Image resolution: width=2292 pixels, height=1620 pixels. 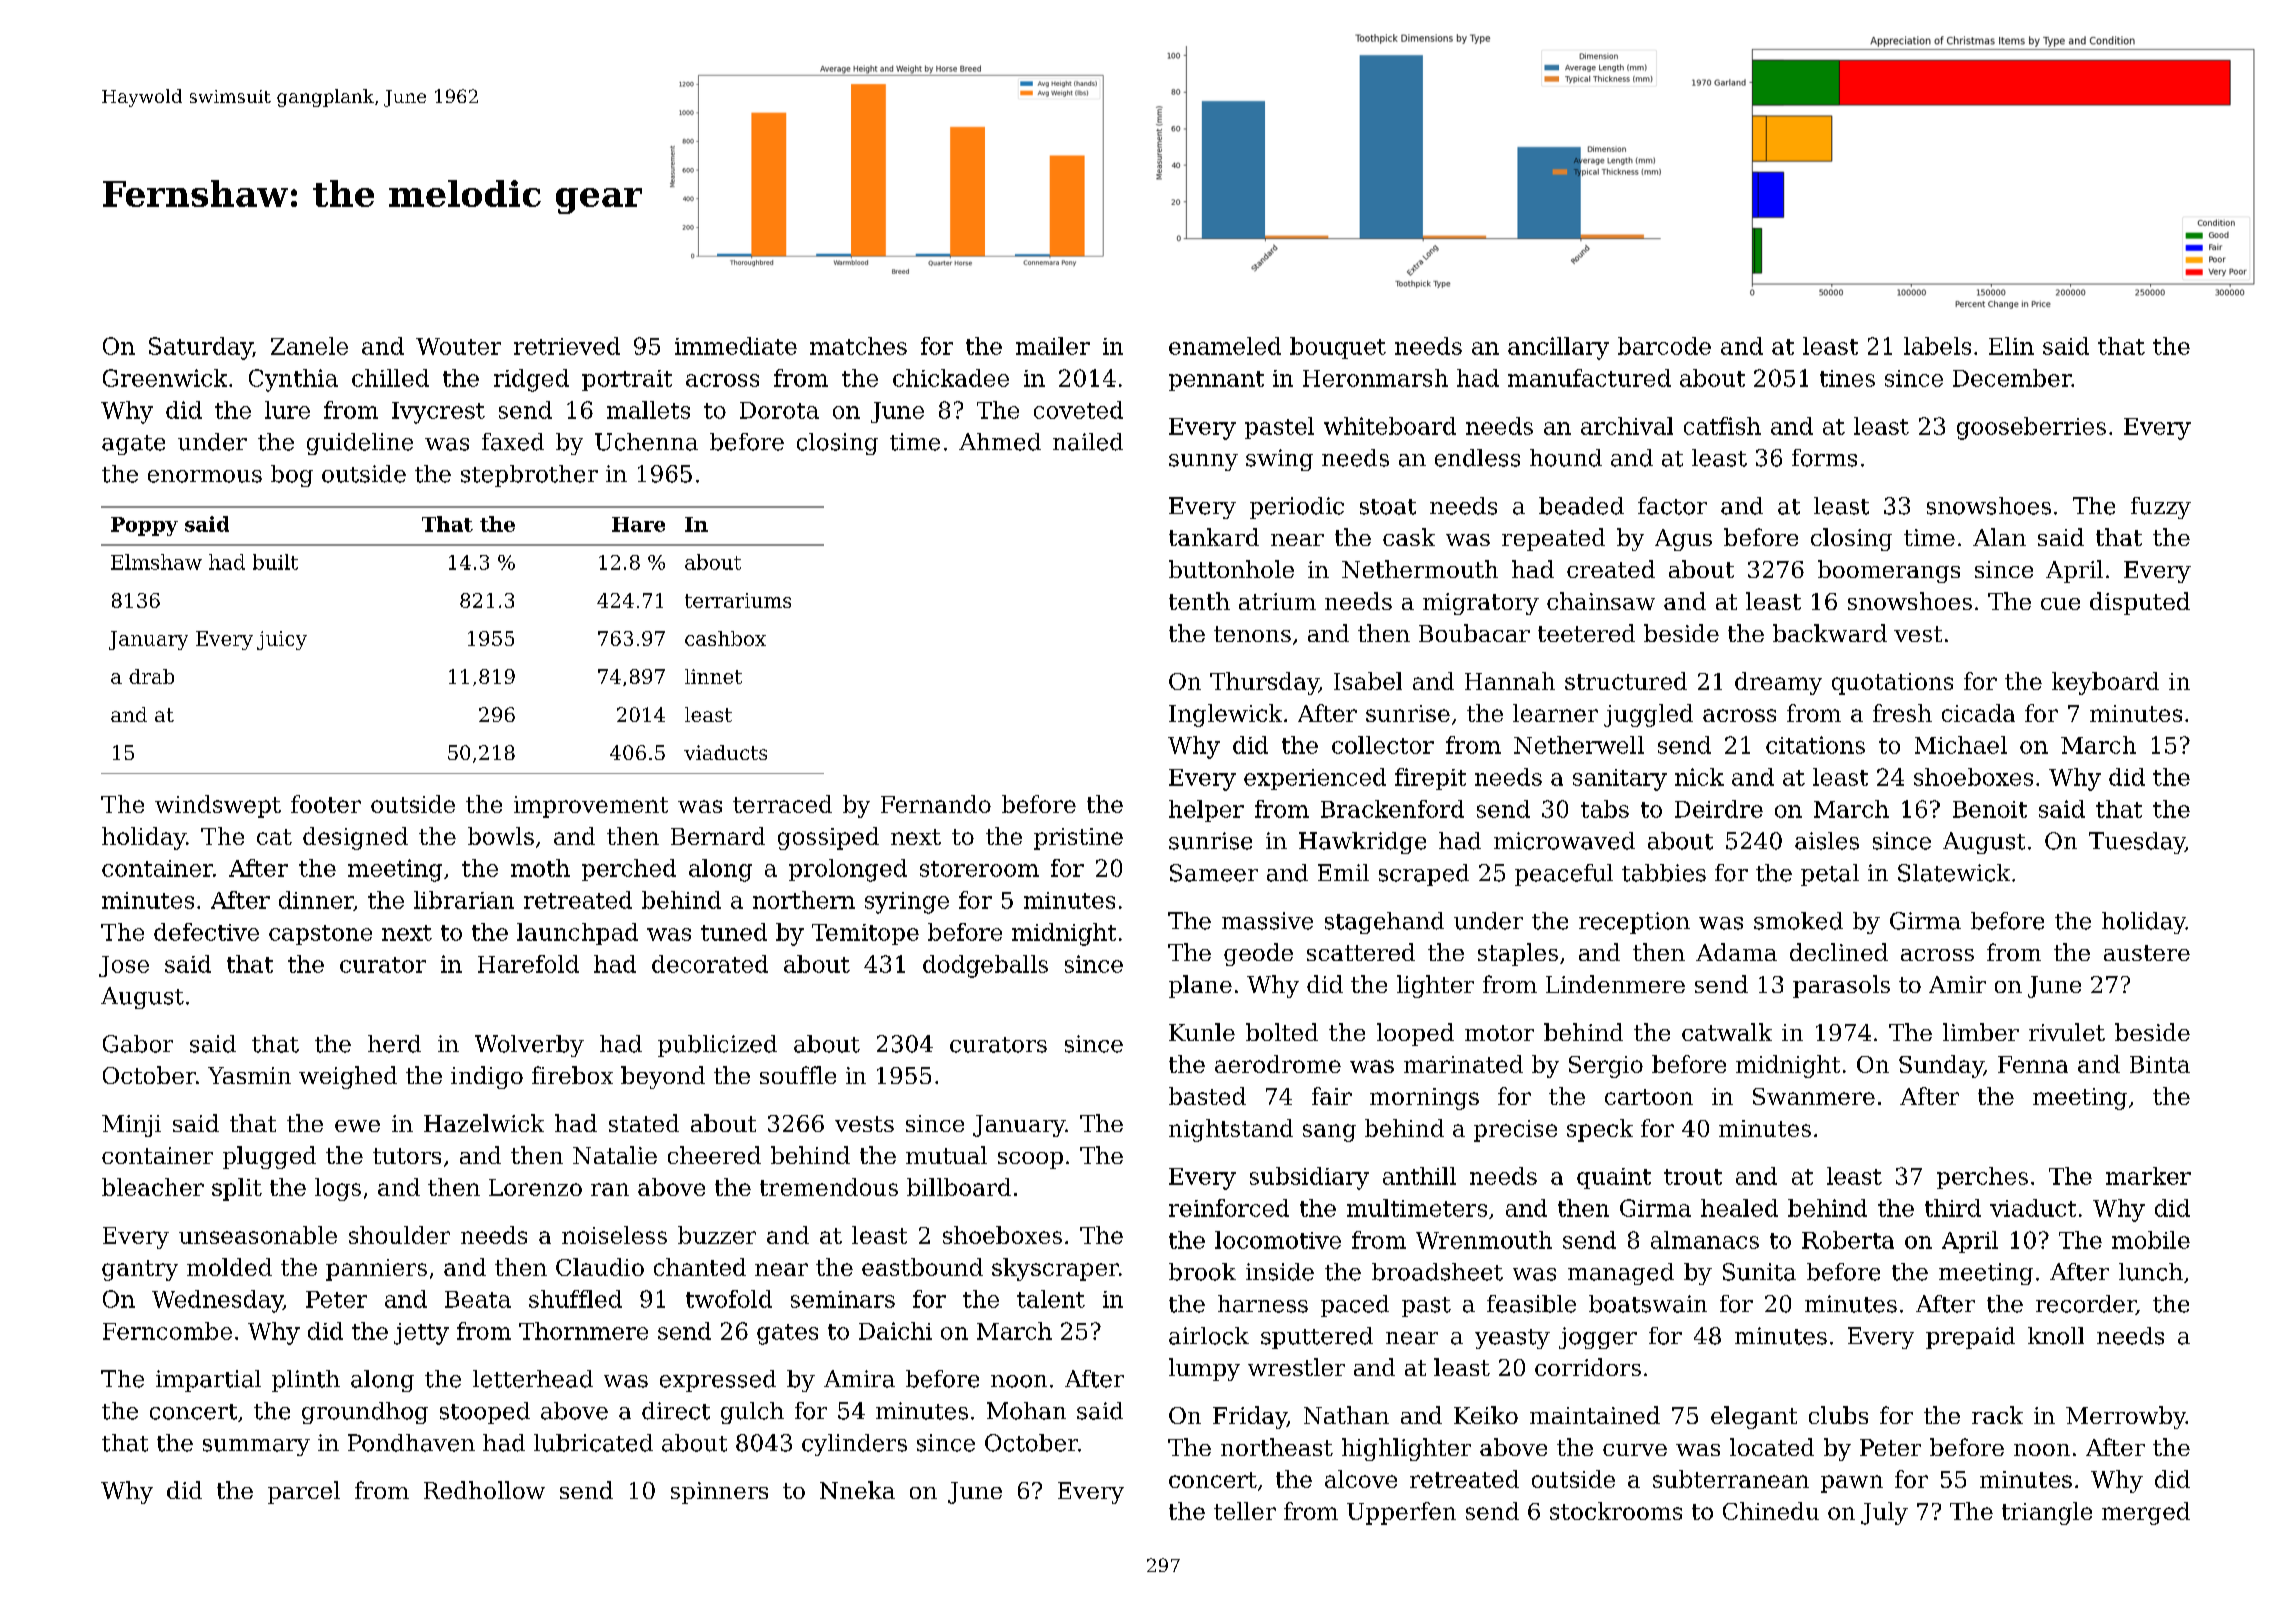 What do you see at coordinates (591, 807) in the page?
I see `improvement` at bounding box center [591, 807].
